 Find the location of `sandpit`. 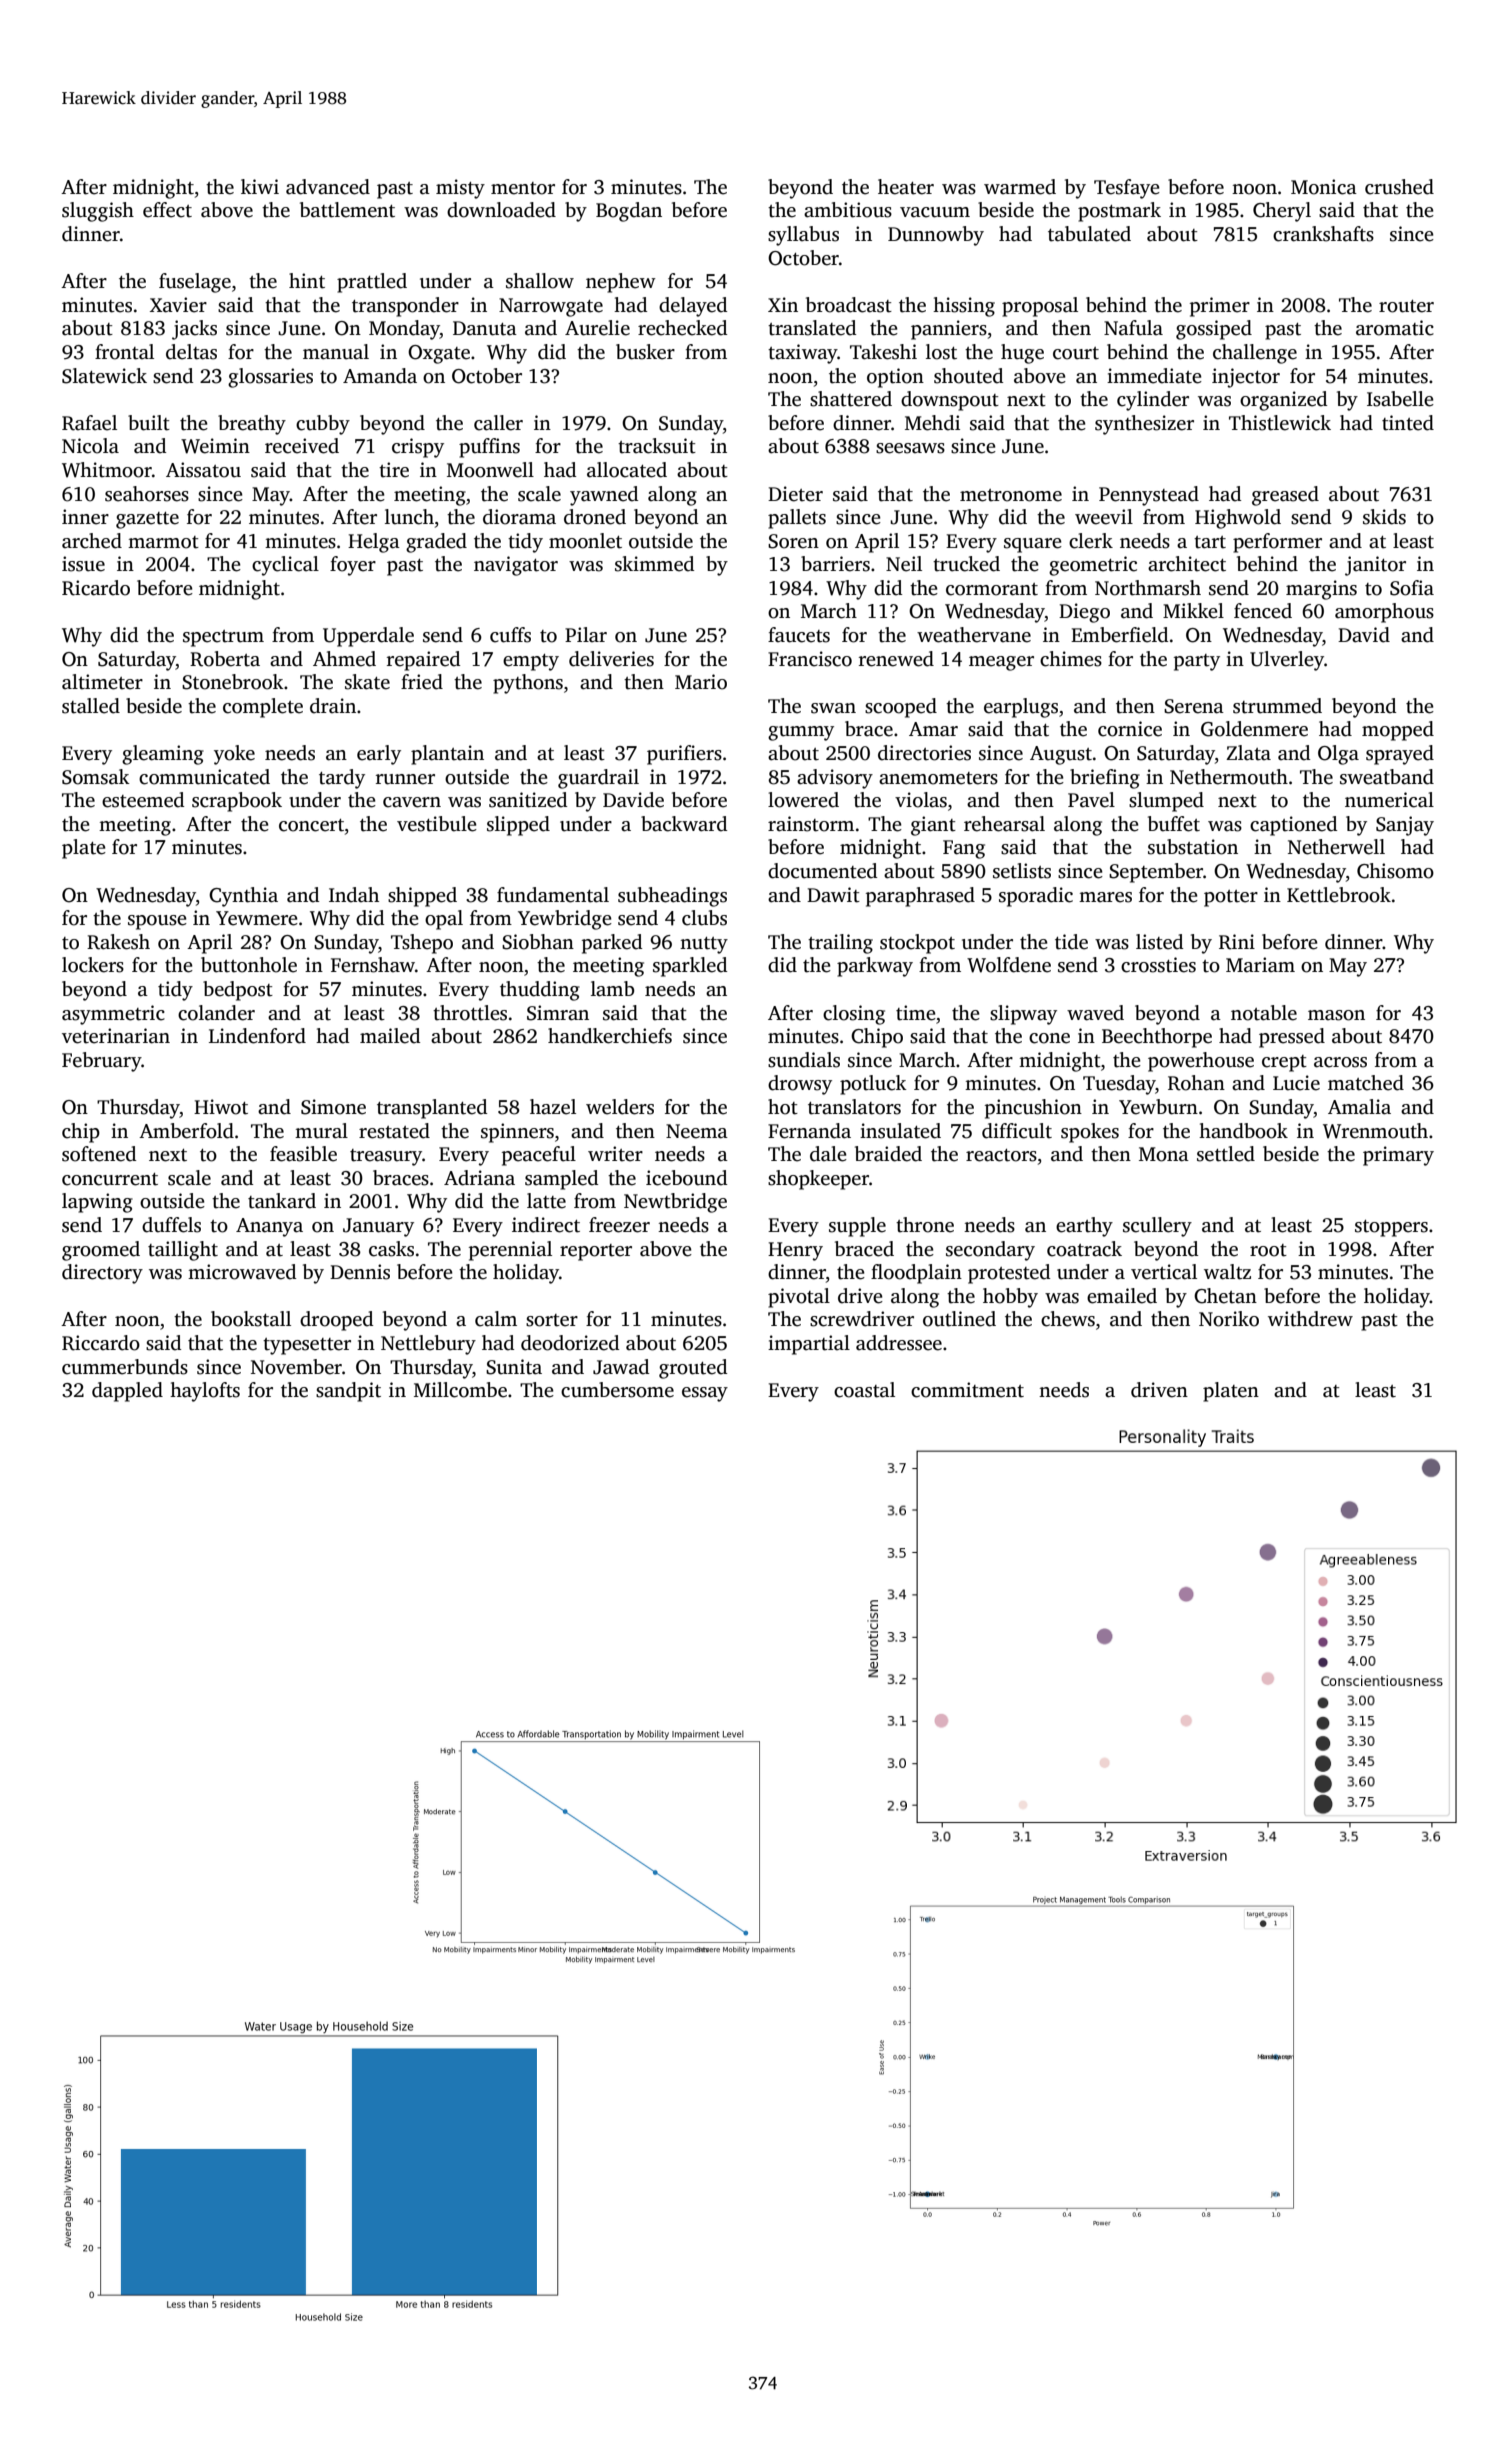

sandpit is located at coordinates (348, 1392).
